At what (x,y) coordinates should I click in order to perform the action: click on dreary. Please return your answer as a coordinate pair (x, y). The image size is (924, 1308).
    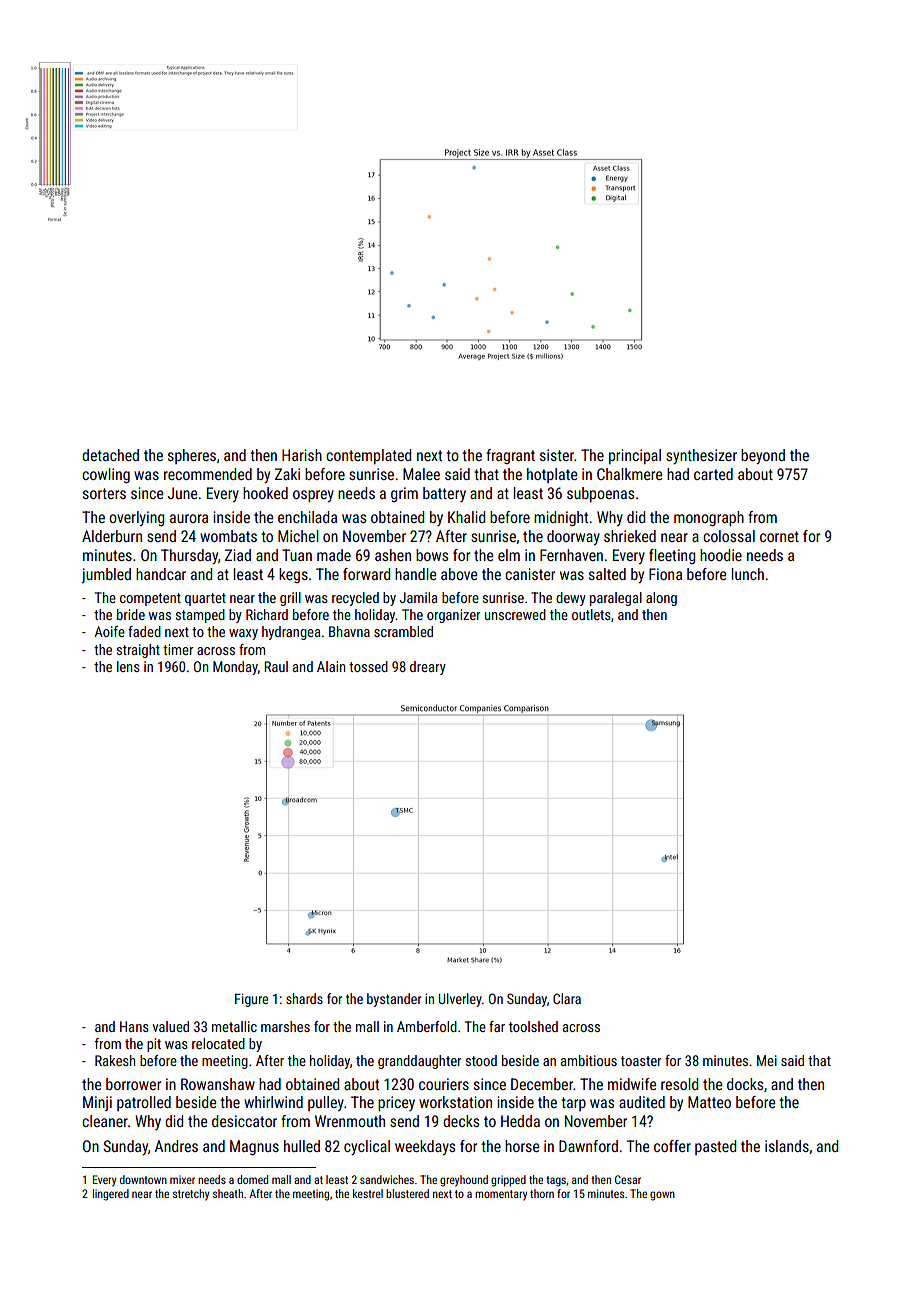
    Looking at the image, I should click on (428, 668).
